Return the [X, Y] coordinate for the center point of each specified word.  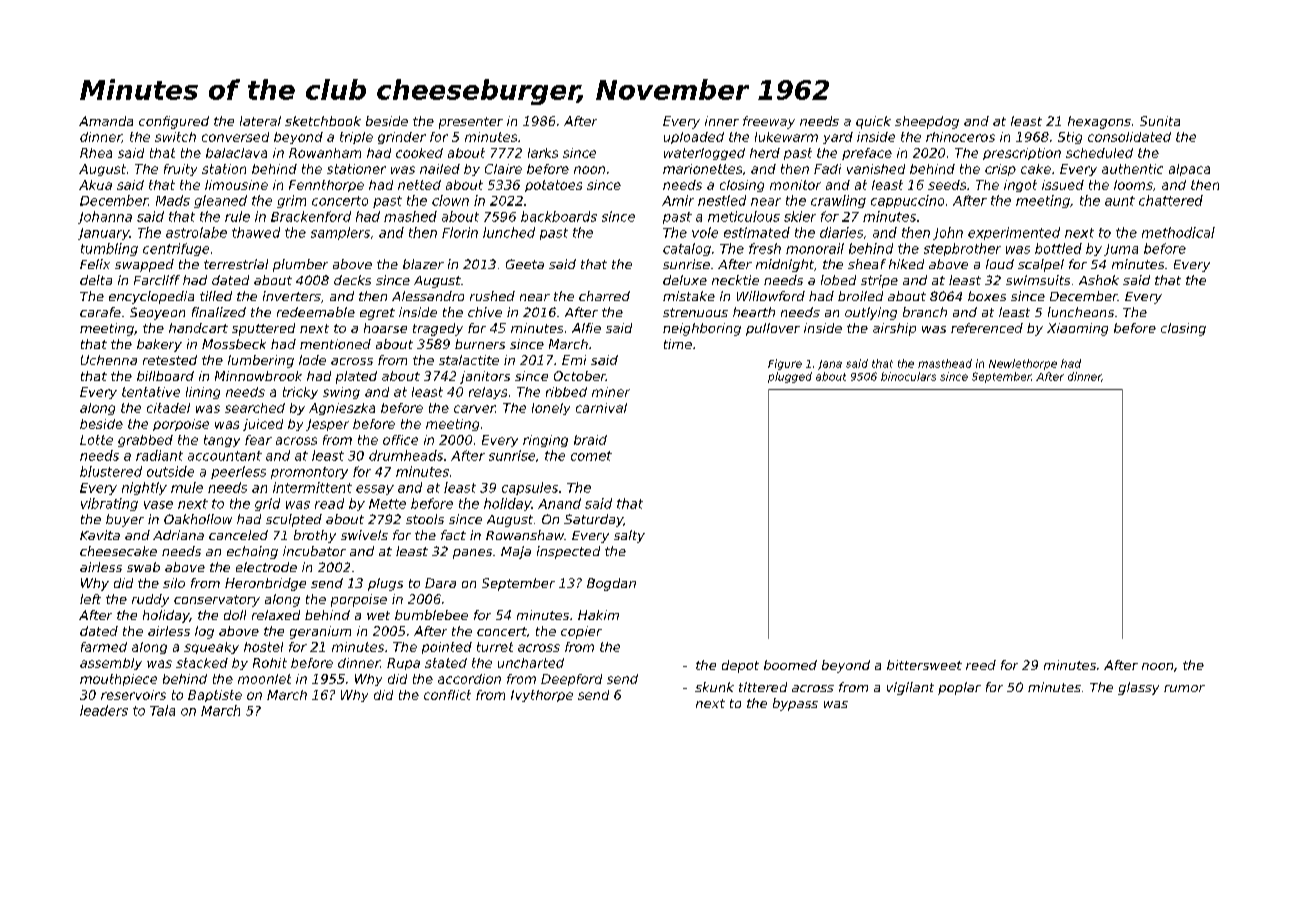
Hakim [598, 615]
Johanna [105, 217]
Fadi [827, 169]
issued [1063, 185]
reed [981, 665]
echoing [252, 552]
